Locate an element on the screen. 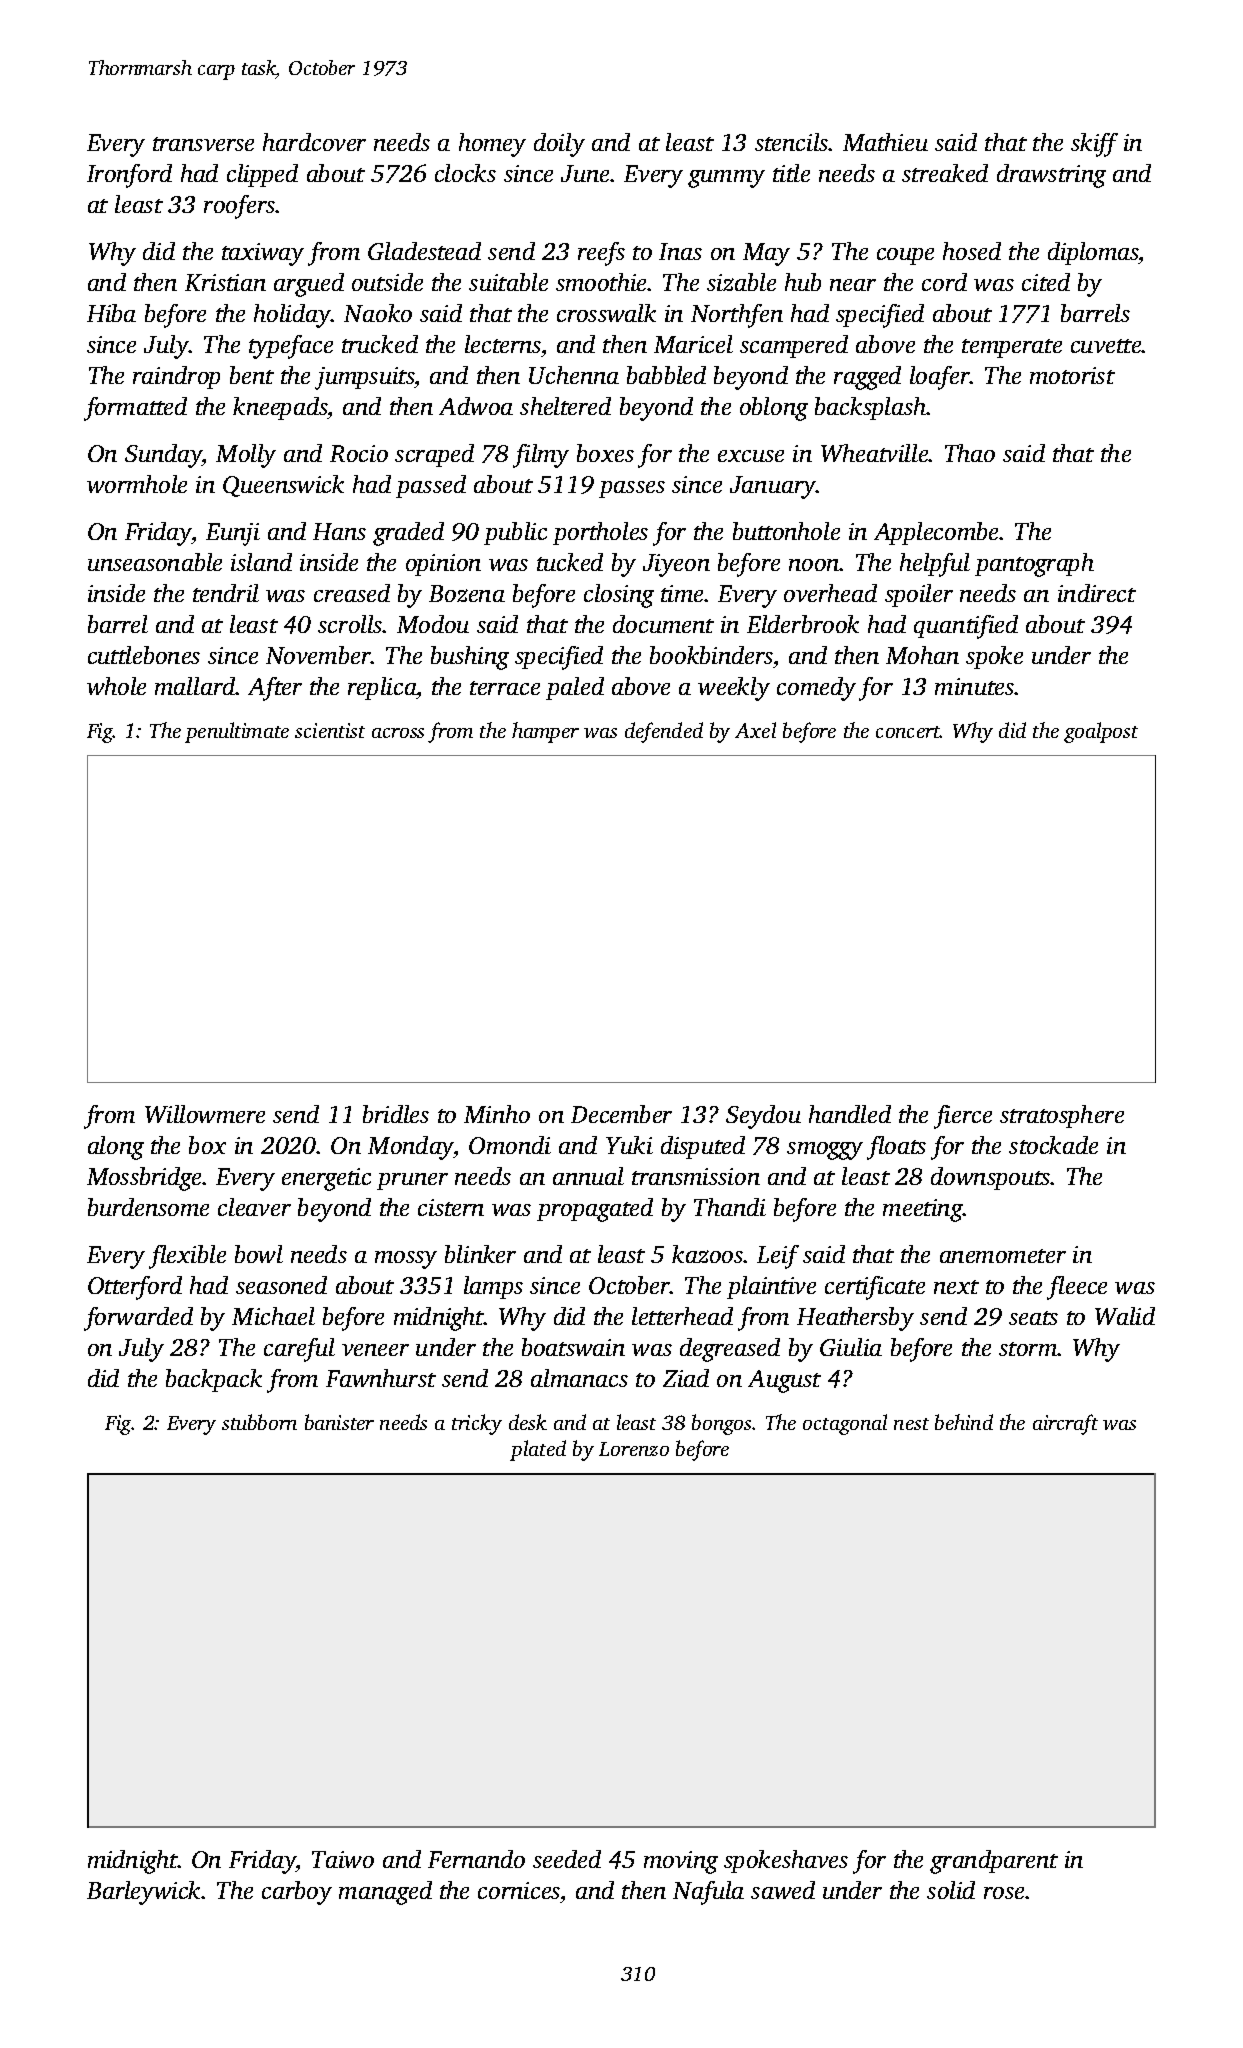  kazoos is located at coordinates (708, 1254).
